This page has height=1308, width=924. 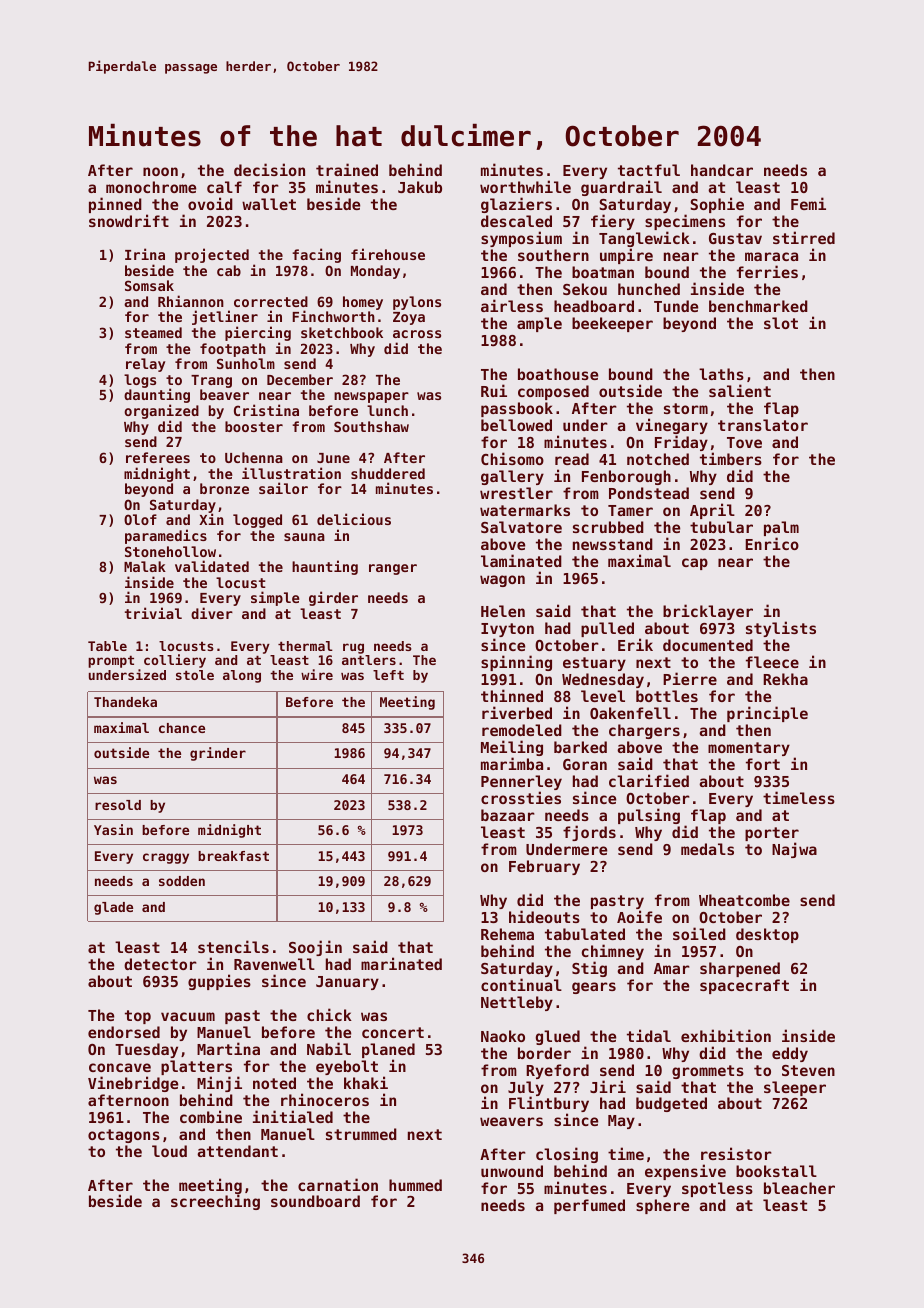 What do you see at coordinates (149, 285) in the page?
I see `Somsak` at bounding box center [149, 285].
